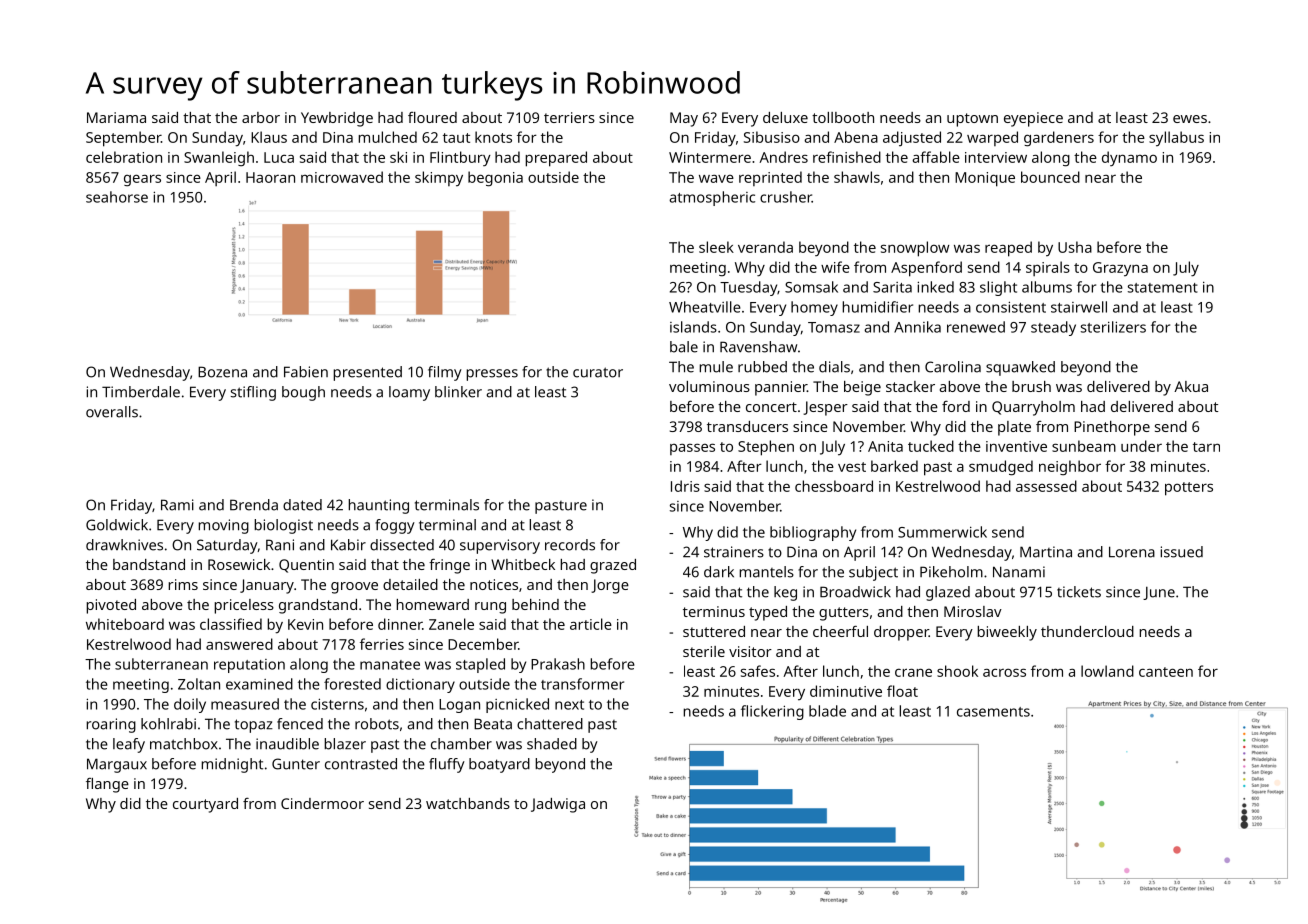 This page has height=924, width=1308. Describe the element at coordinates (598, 372) in the page. I see `curator` at that location.
